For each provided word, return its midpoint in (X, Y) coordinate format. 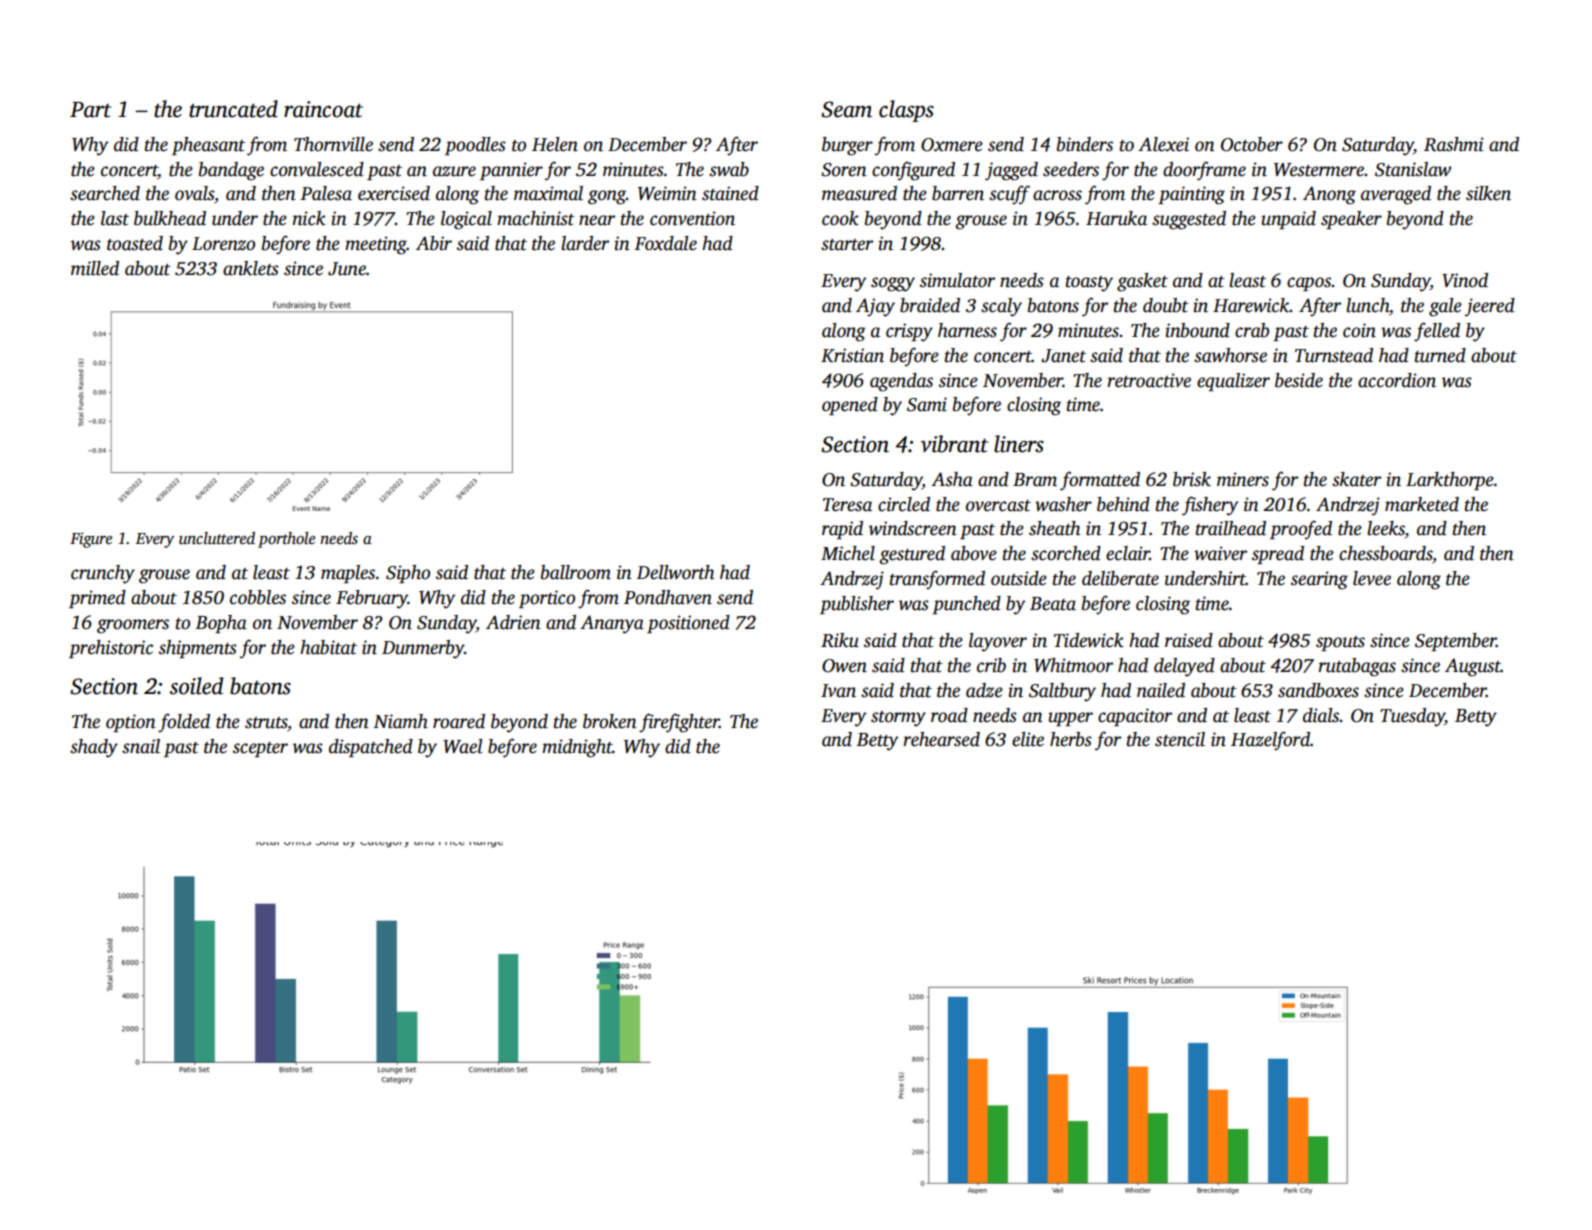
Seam (846, 109)
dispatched (371, 748)
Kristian (852, 355)
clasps (906, 111)
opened (850, 406)
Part (90, 110)
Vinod (1465, 280)
